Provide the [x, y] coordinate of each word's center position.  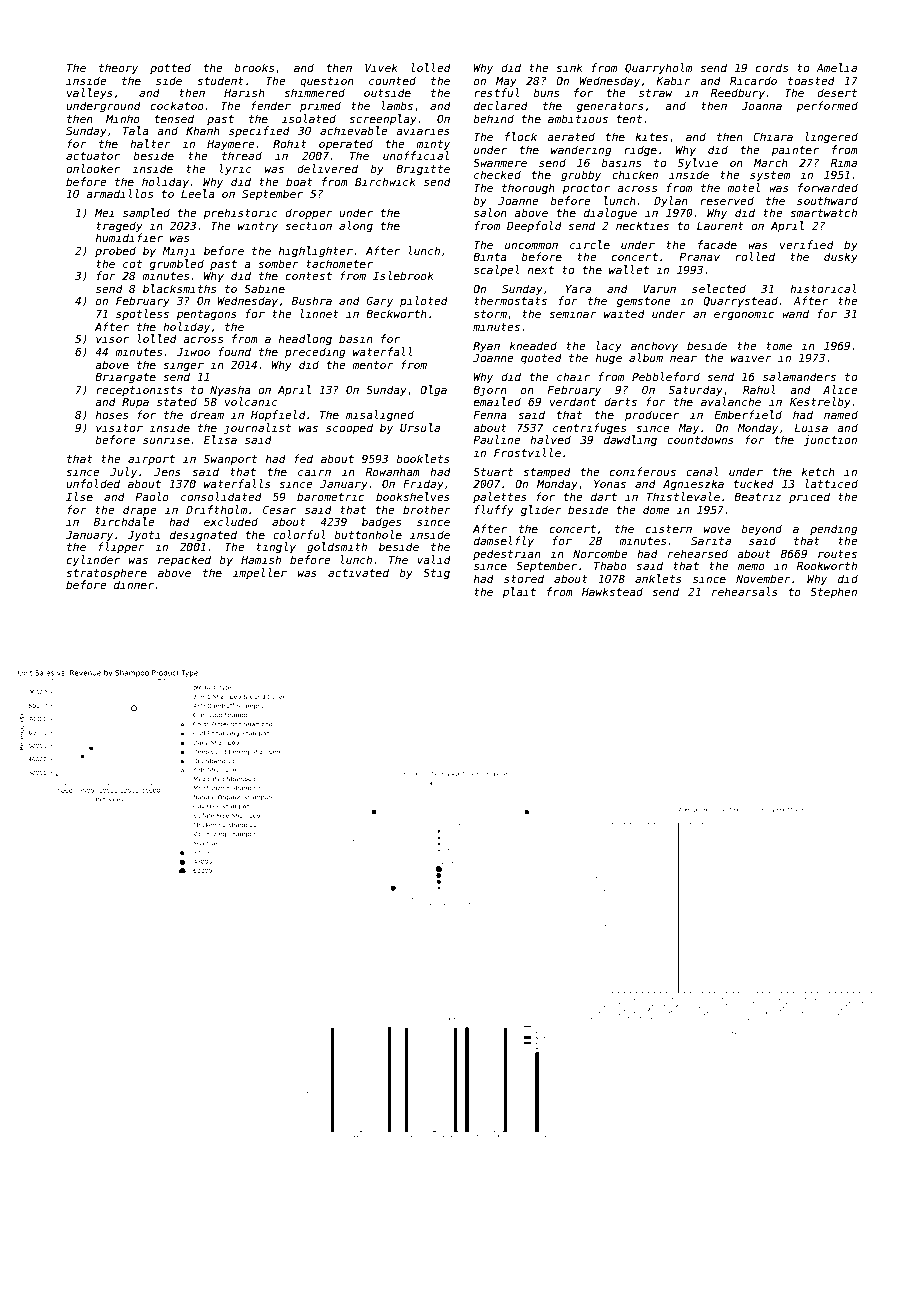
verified [807, 244]
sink [569, 67]
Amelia [836, 67]
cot [132, 264]
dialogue [610, 214]
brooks [254, 67]
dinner [134, 584]
